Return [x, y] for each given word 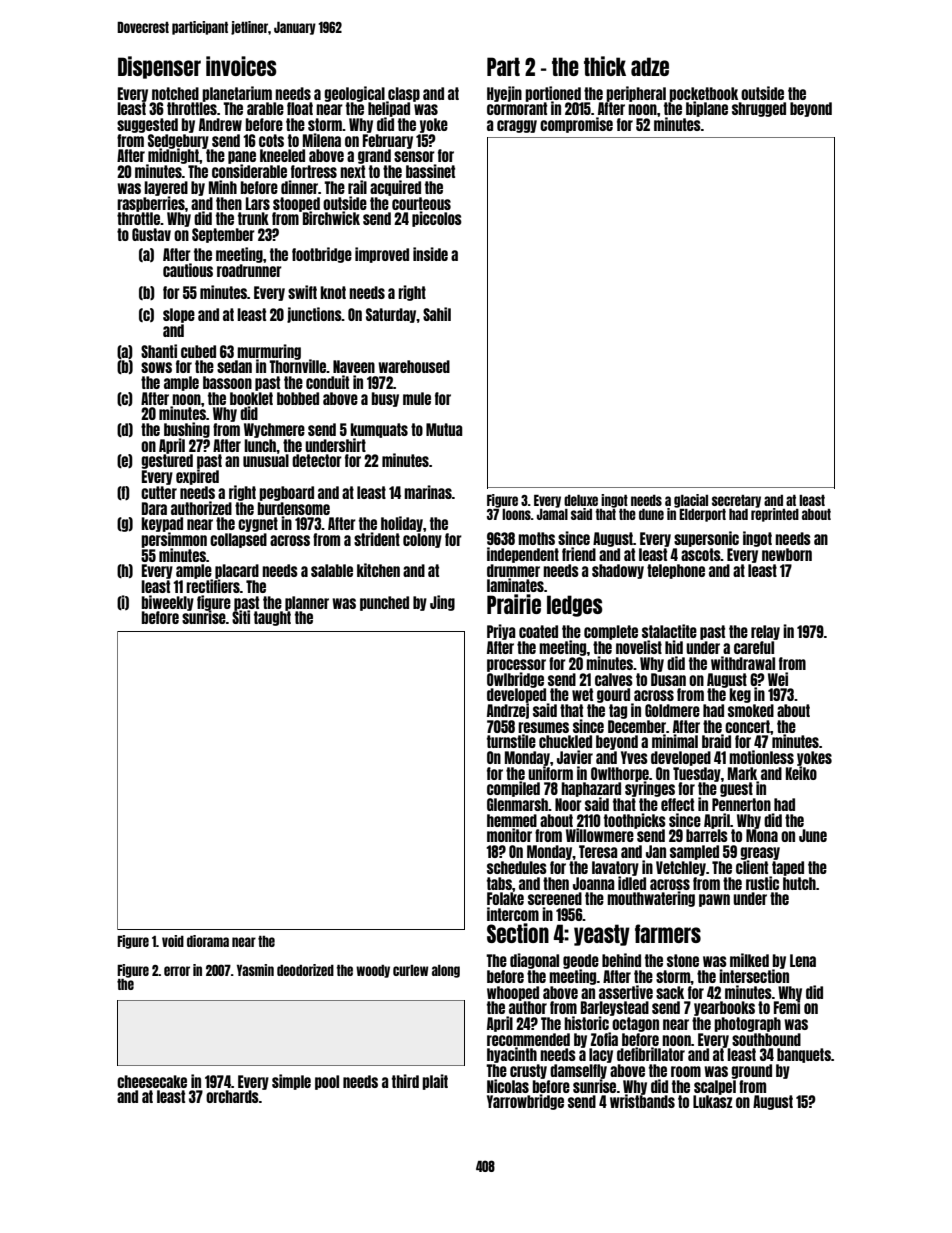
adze [650, 66]
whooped [513, 993]
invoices [241, 66]
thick [605, 66]
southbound [766, 1039]
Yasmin [255, 970]
